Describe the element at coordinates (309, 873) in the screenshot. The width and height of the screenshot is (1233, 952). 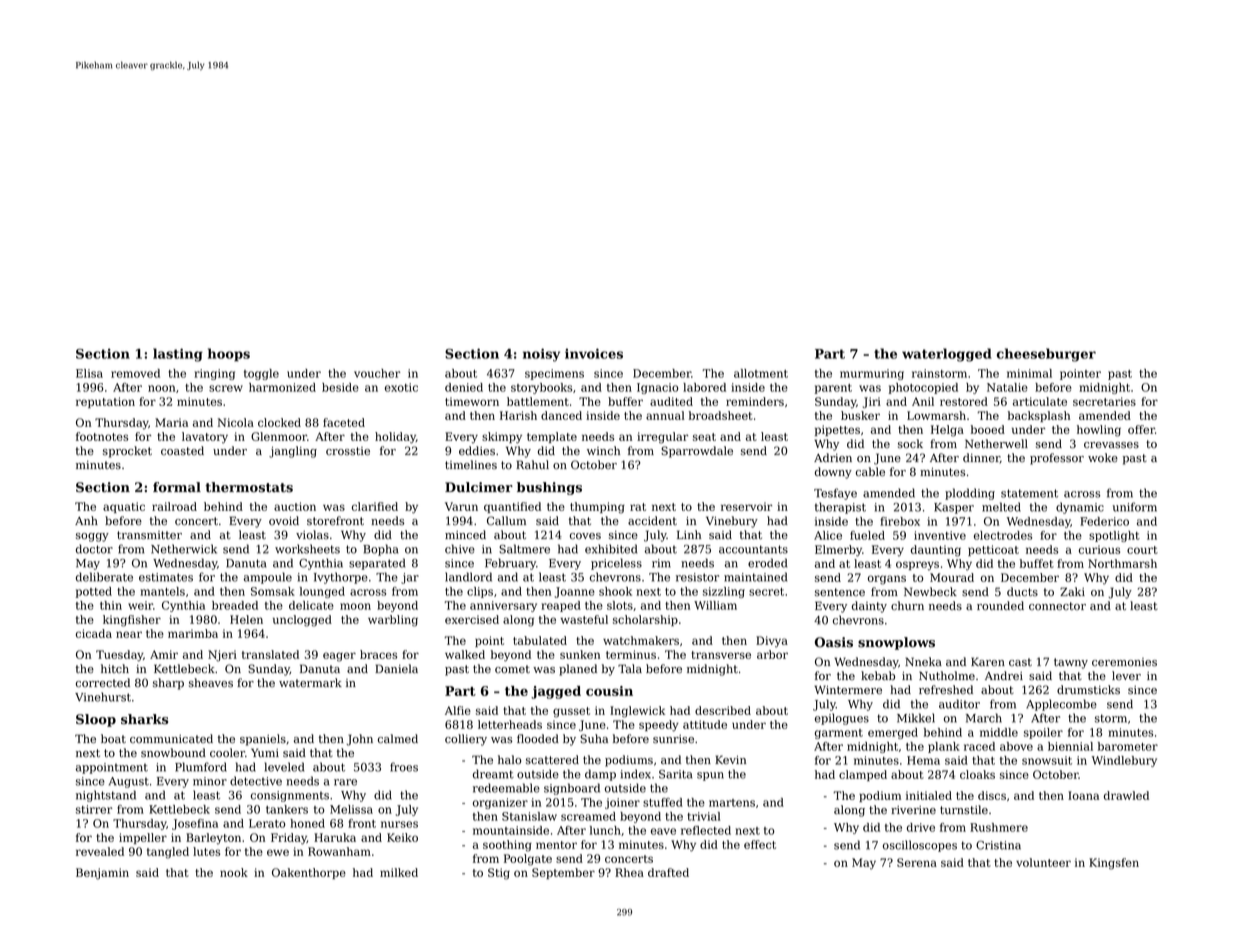
I see `Oakenthorpe` at that location.
